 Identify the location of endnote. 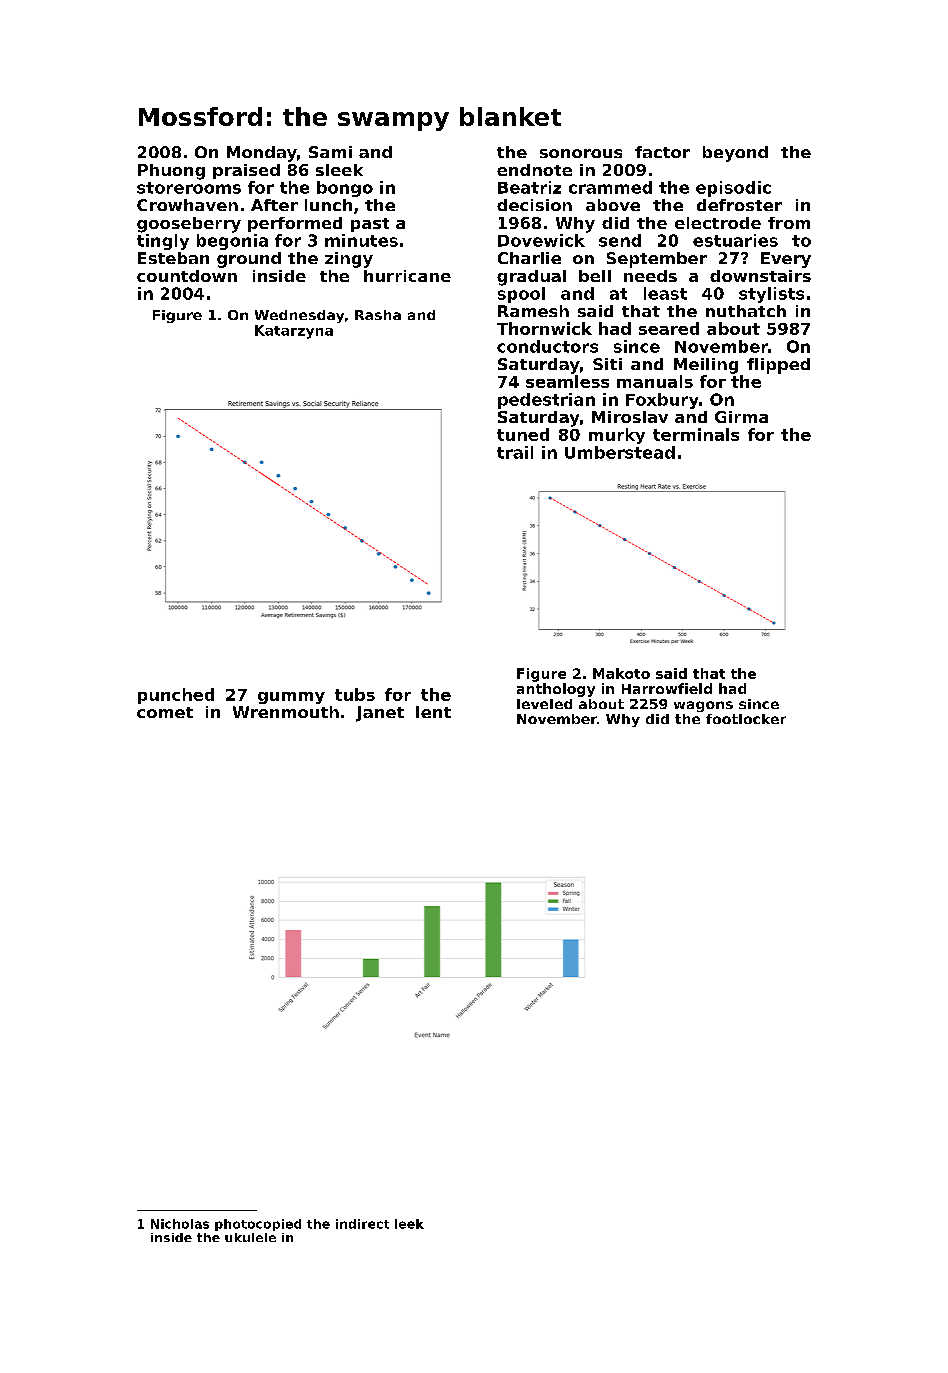
(534, 170).
